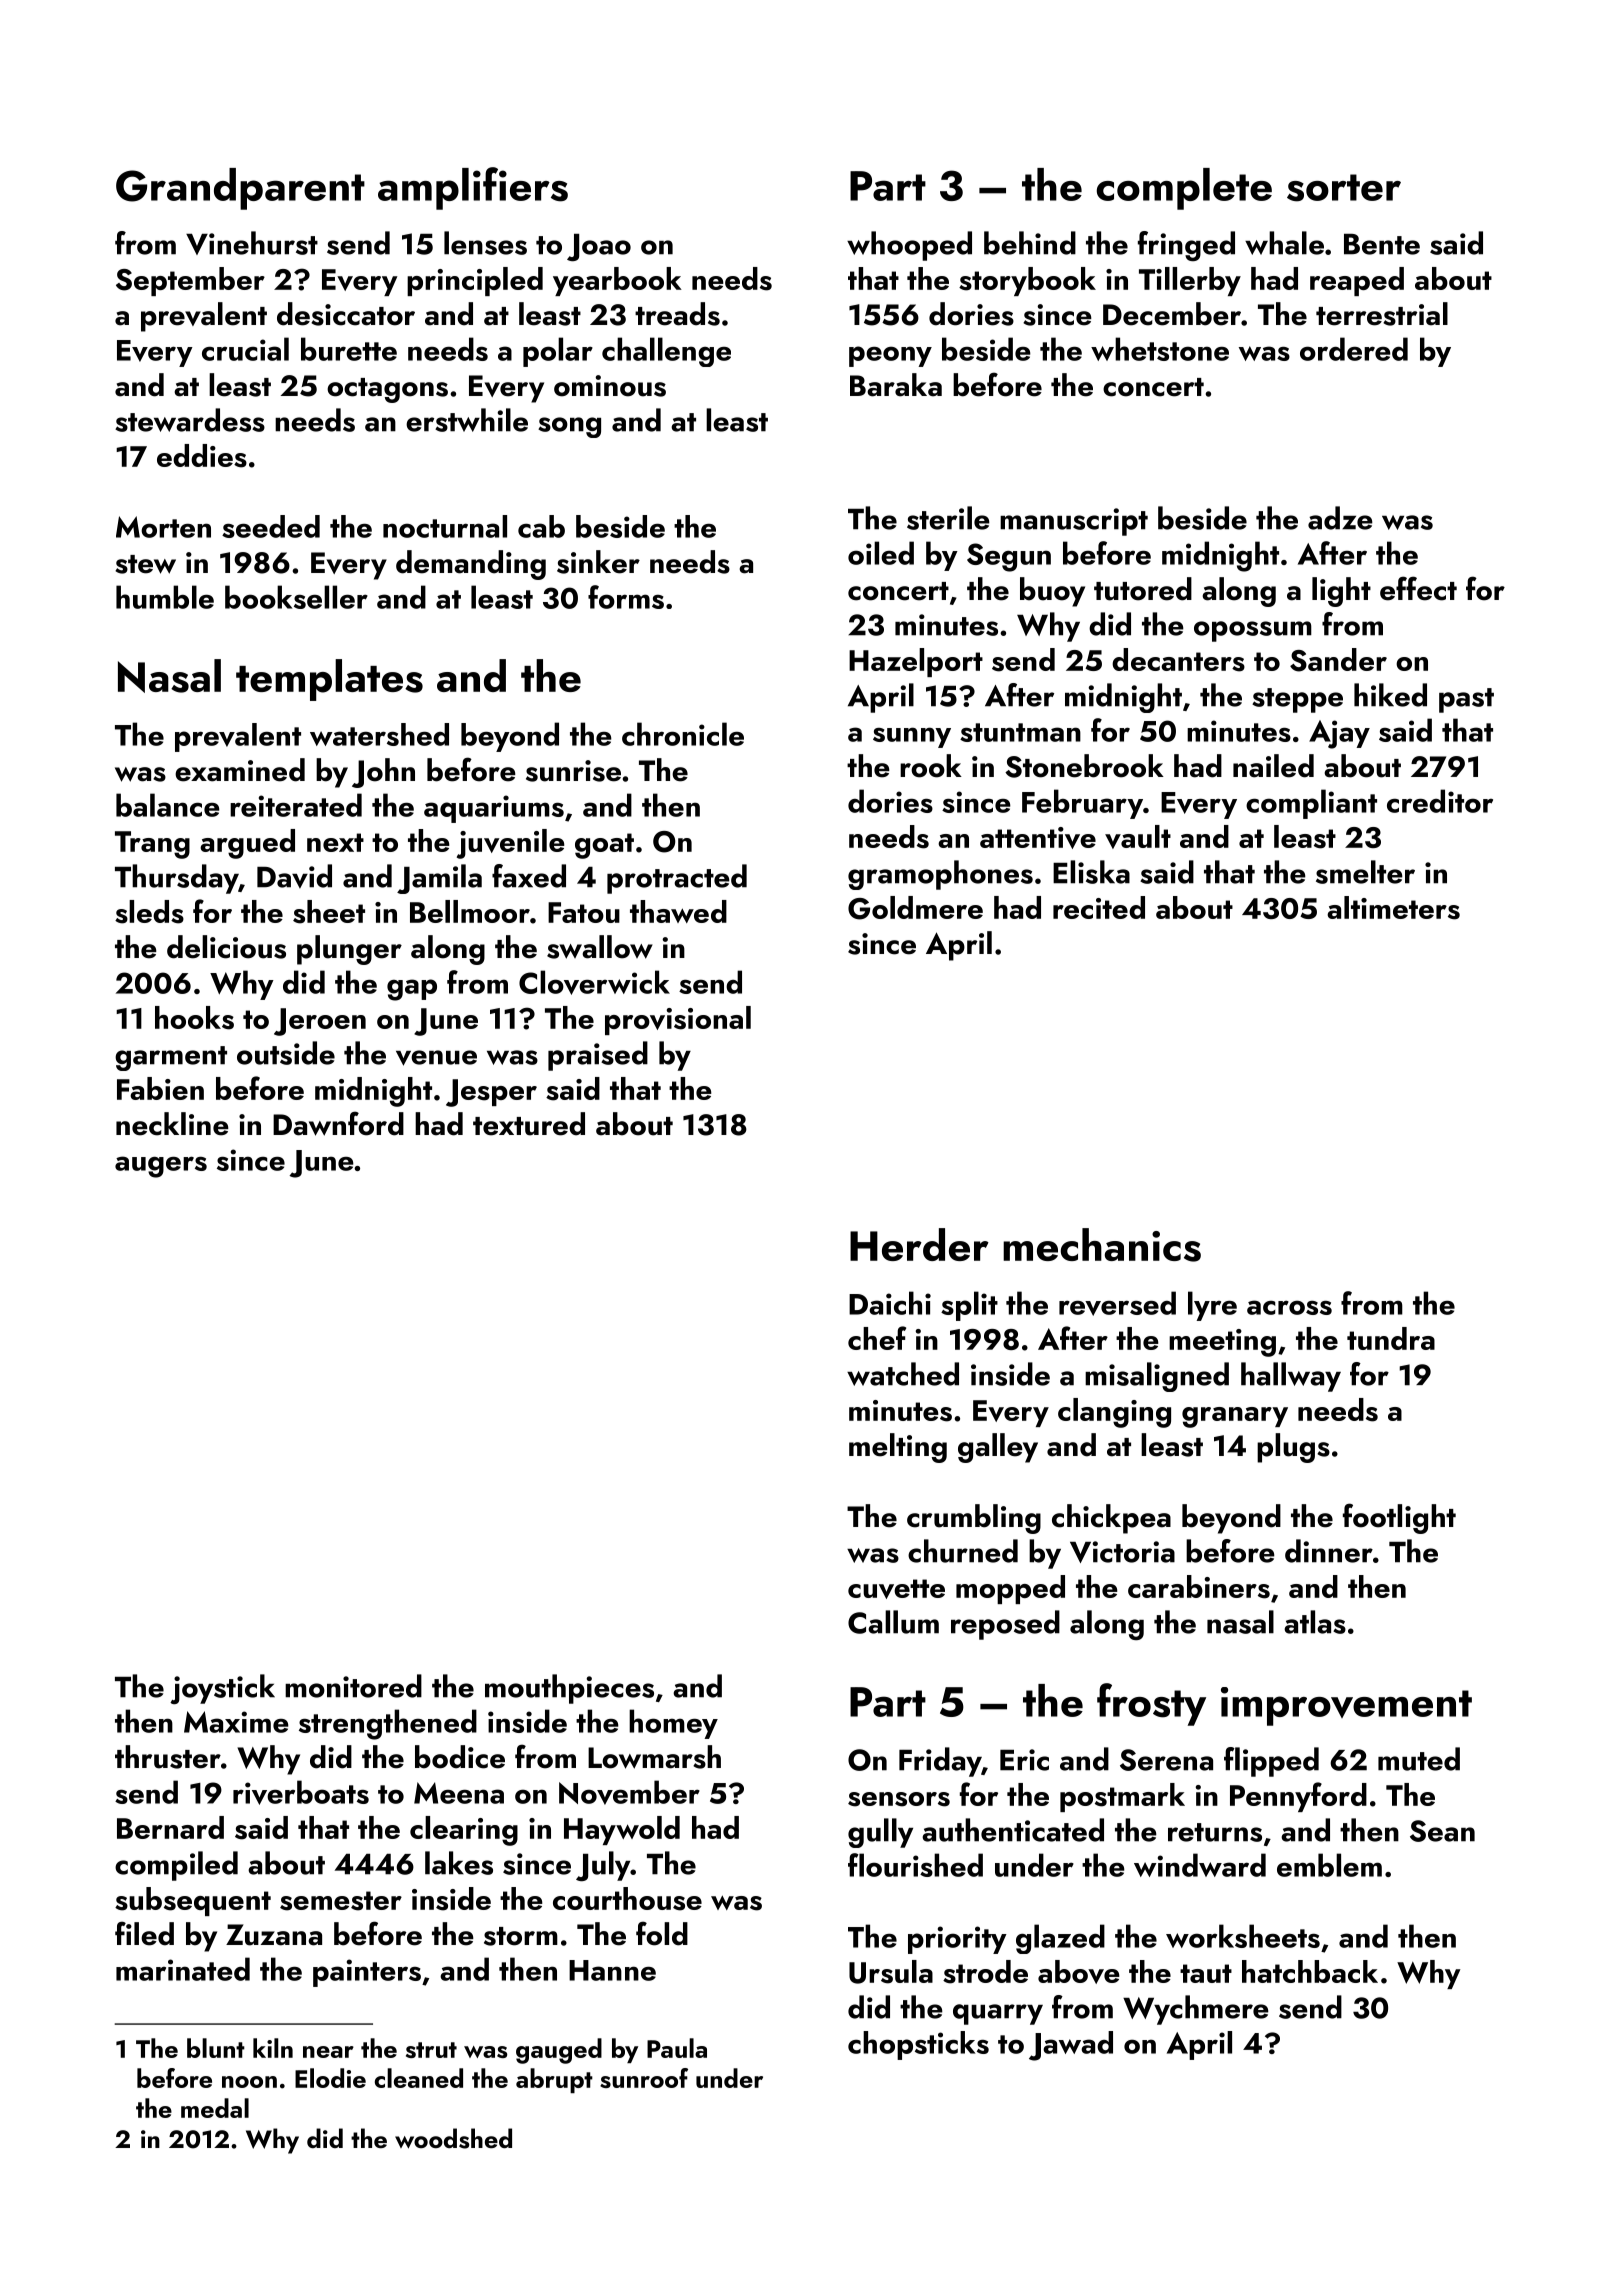 Image resolution: width=1620 pixels, height=2292 pixels. Describe the element at coordinates (252, 243) in the document. I see `Vinehurst` at that location.
